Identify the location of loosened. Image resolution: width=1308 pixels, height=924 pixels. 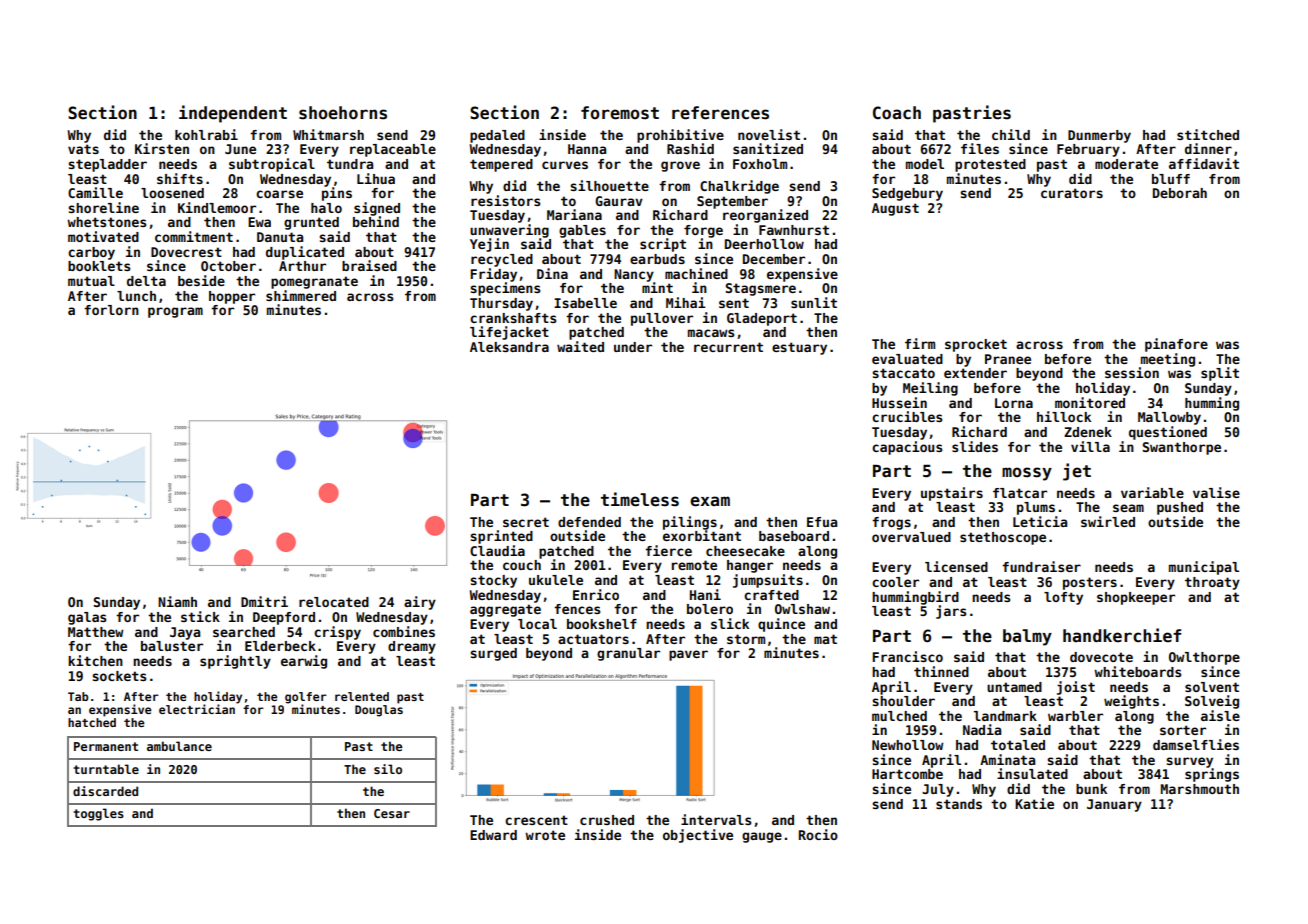
(172, 193).
